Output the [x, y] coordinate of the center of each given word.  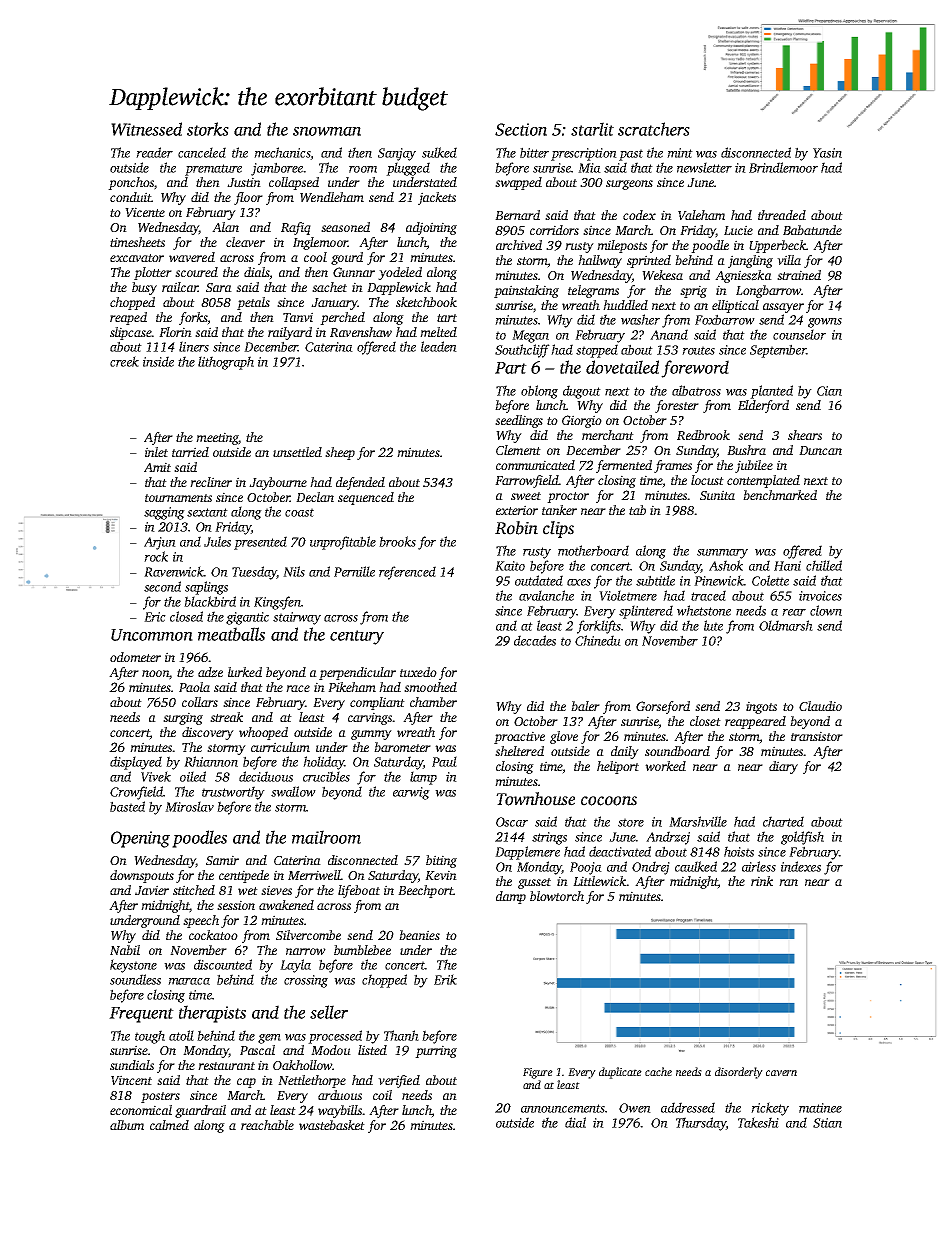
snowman [327, 131]
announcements [563, 1108]
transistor [817, 736]
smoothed [430, 687]
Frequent [141, 1015]
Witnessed [146, 129]
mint [680, 153]
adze [210, 672]
